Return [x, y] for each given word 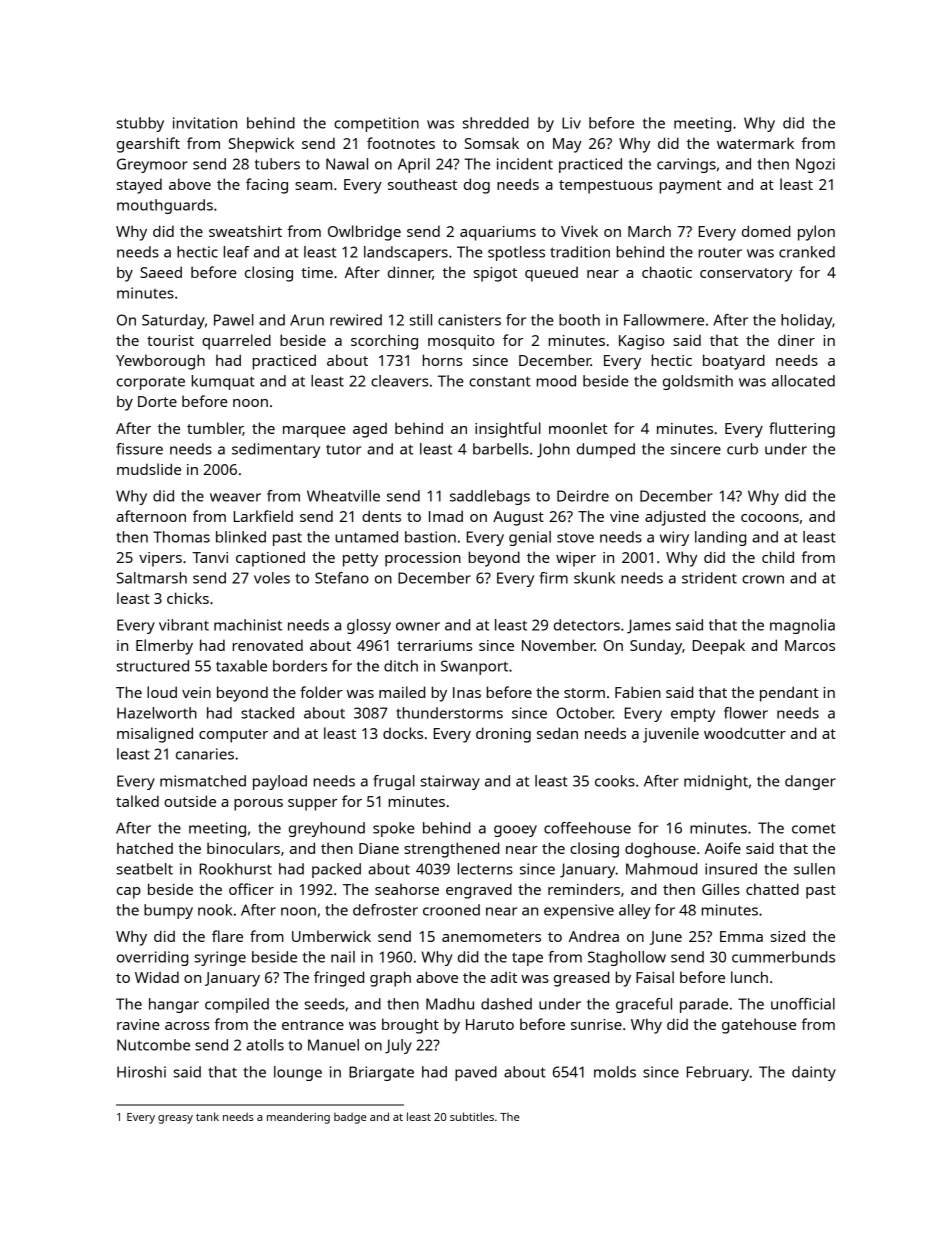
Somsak [492, 143]
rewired [356, 320]
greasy [175, 1119]
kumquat [223, 382]
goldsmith [698, 382]
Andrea [594, 936]
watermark [755, 143]
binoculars [243, 848]
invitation [205, 123]
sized [788, 936]
